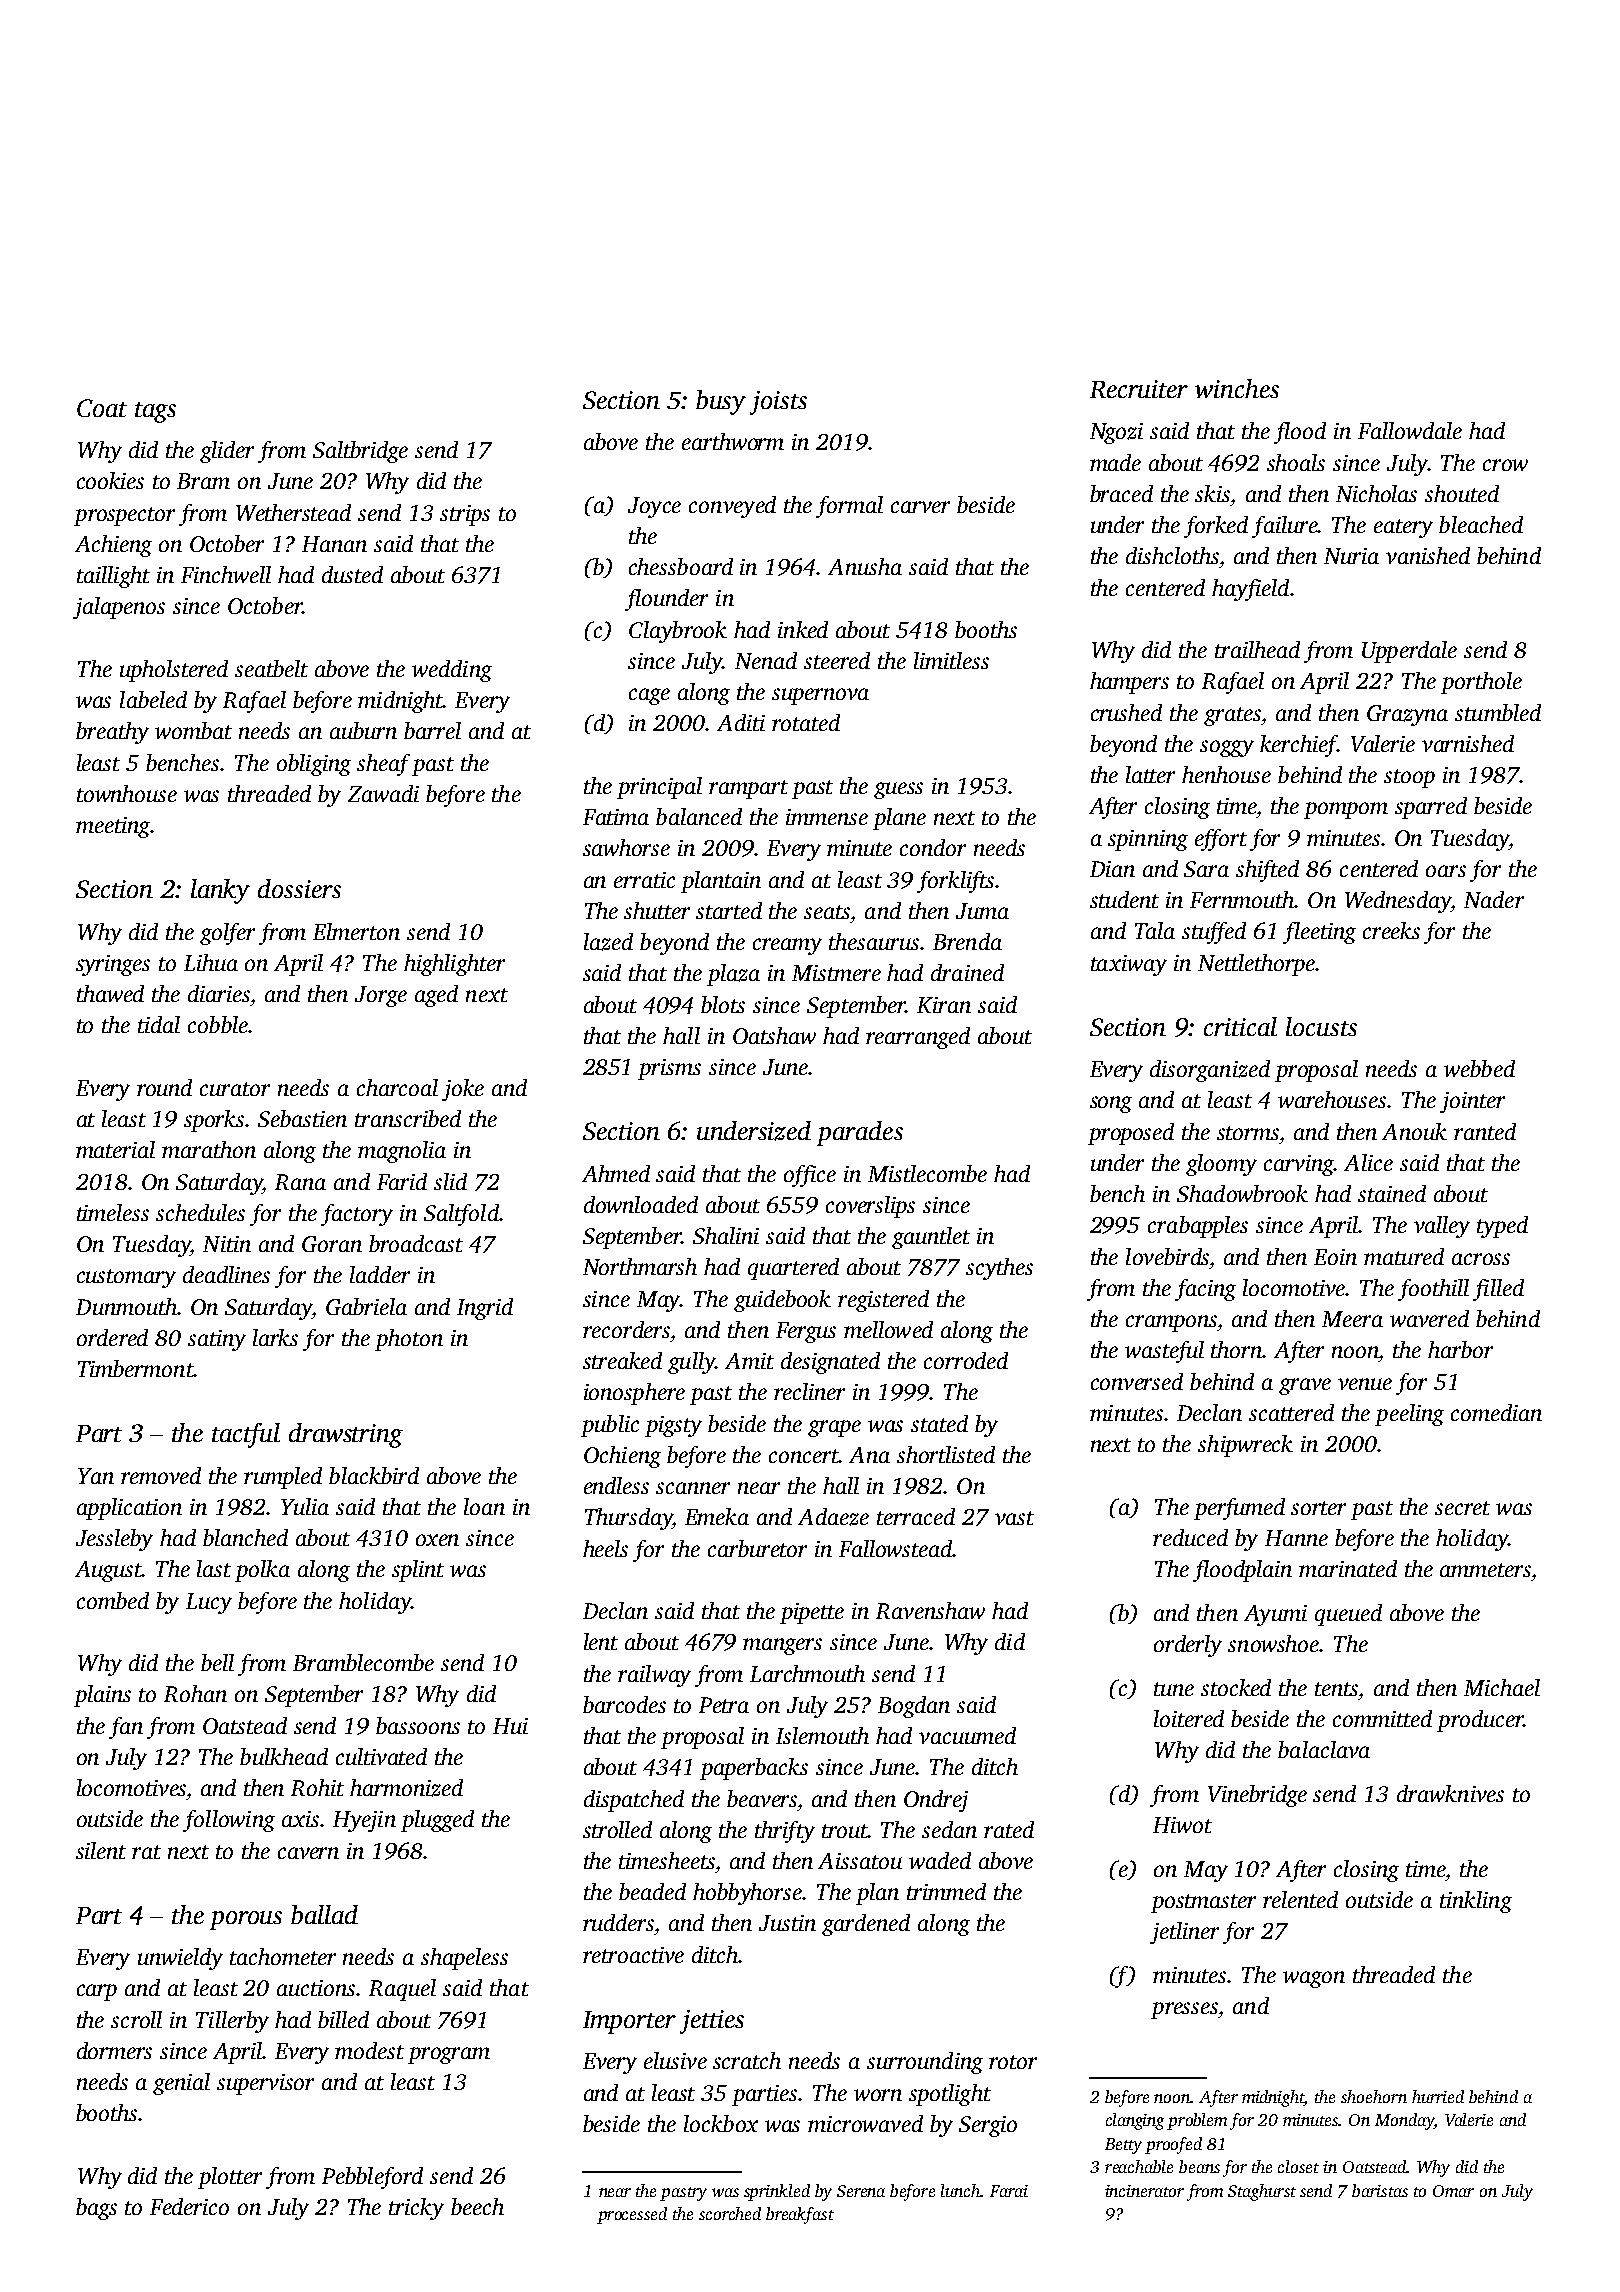 The height and width of the screenshot is (2292, 1620). What do you see at coordinates (195, 1693) in the screenshot?
I see `Rohan` at bounding box center [195, 1693].
